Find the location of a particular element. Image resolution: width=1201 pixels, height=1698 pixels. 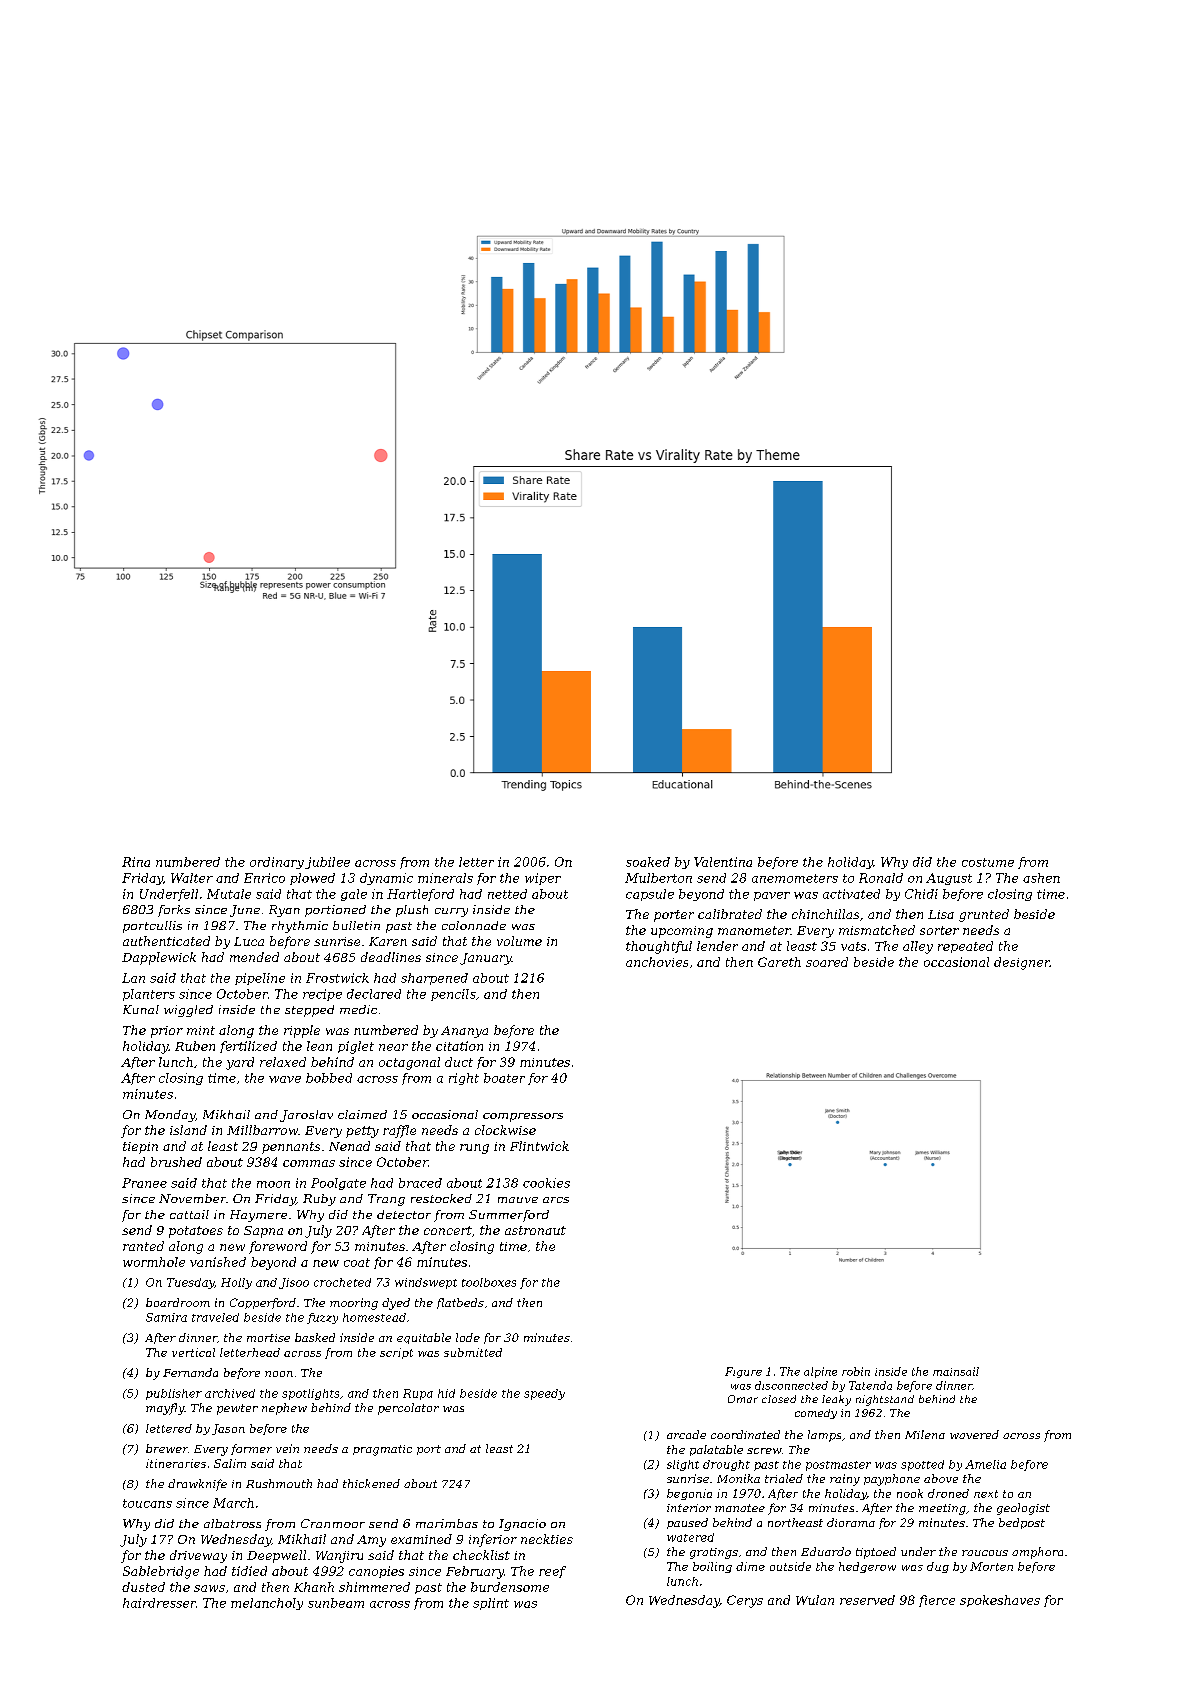

soared is located at coordinates (827, 962).
